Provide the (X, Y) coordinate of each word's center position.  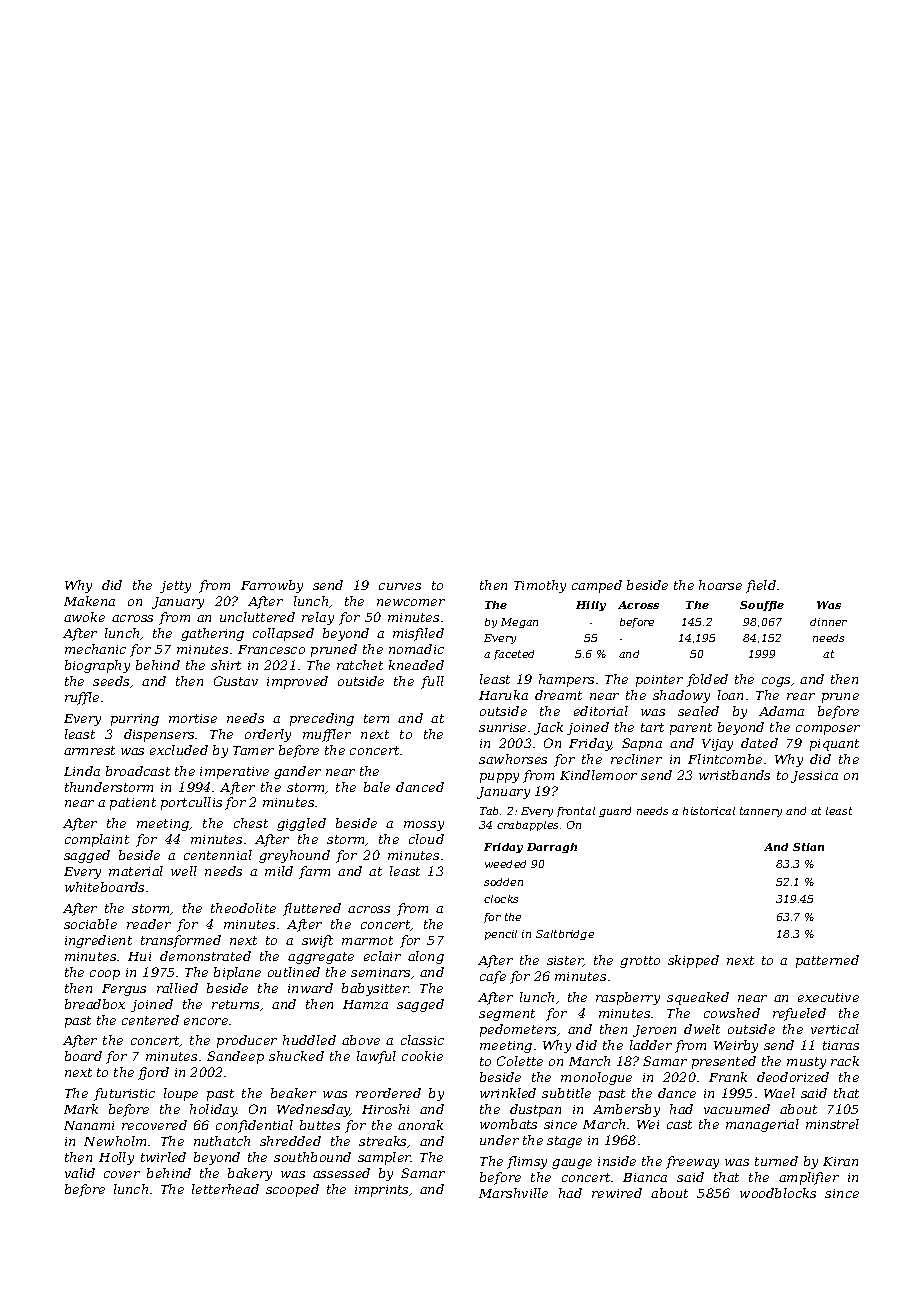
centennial (218, 855)
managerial (762, 1125)
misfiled (418, 634)
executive (828, 997)
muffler (327, 735)
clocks (501, 899)
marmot (367, 940)
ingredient (98, 941)
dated (759, 743)
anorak (420, 1125)
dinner (828, 622)
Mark (81, 1109)
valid (80, 1173)
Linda (82, 771)
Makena (89, 601)
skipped (693, 961)
